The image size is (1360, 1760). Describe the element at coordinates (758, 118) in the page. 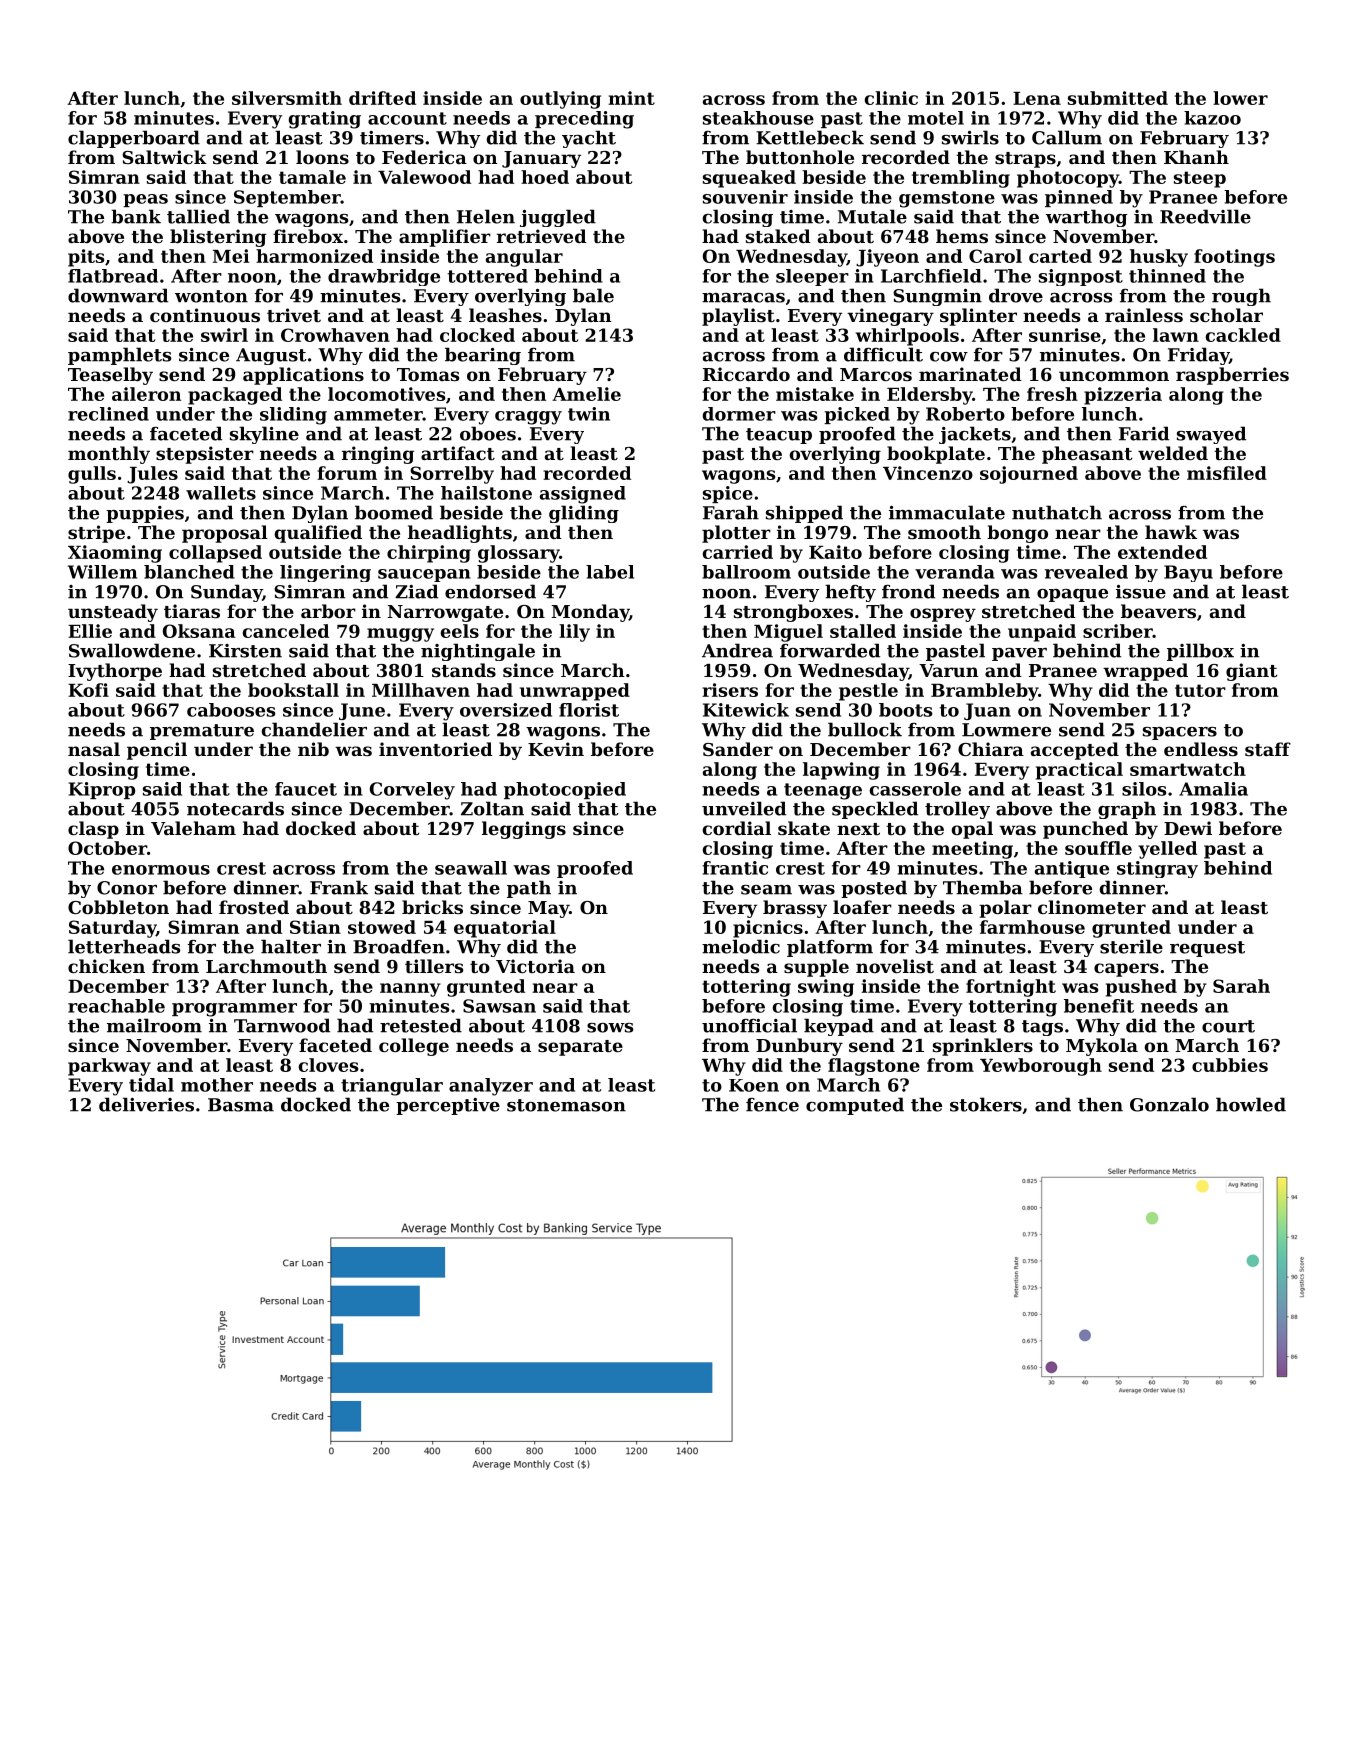

I see `steakhouse` at that location.
